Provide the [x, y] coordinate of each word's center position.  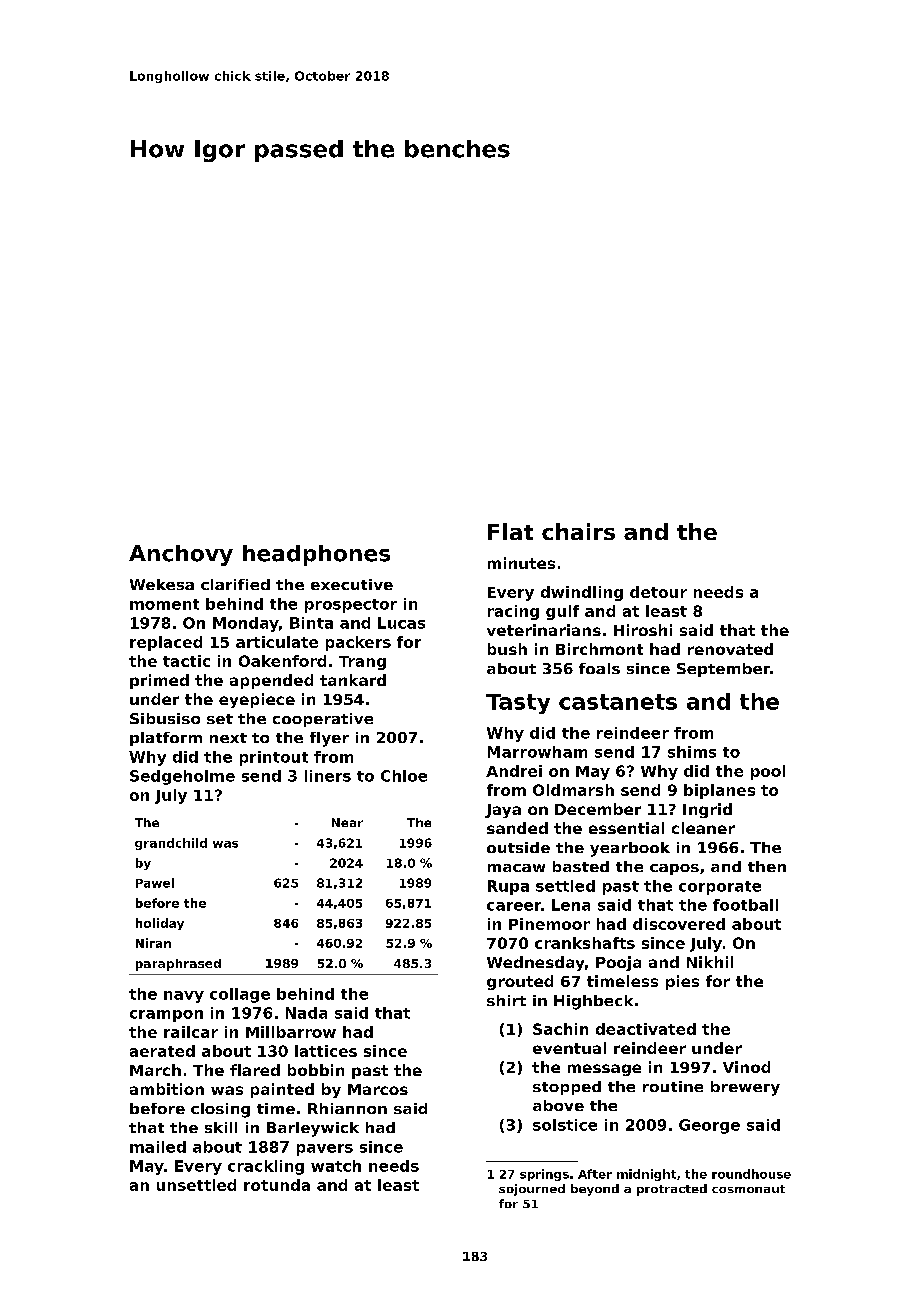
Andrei [514, 771]
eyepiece [257, 700]
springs [544, 1175]
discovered [679, 924]
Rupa [508, 887]
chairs [578, 531]
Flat [510, 531]
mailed [158, 1147]
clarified [235, 584]
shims [692, 752]
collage [240, 995]
